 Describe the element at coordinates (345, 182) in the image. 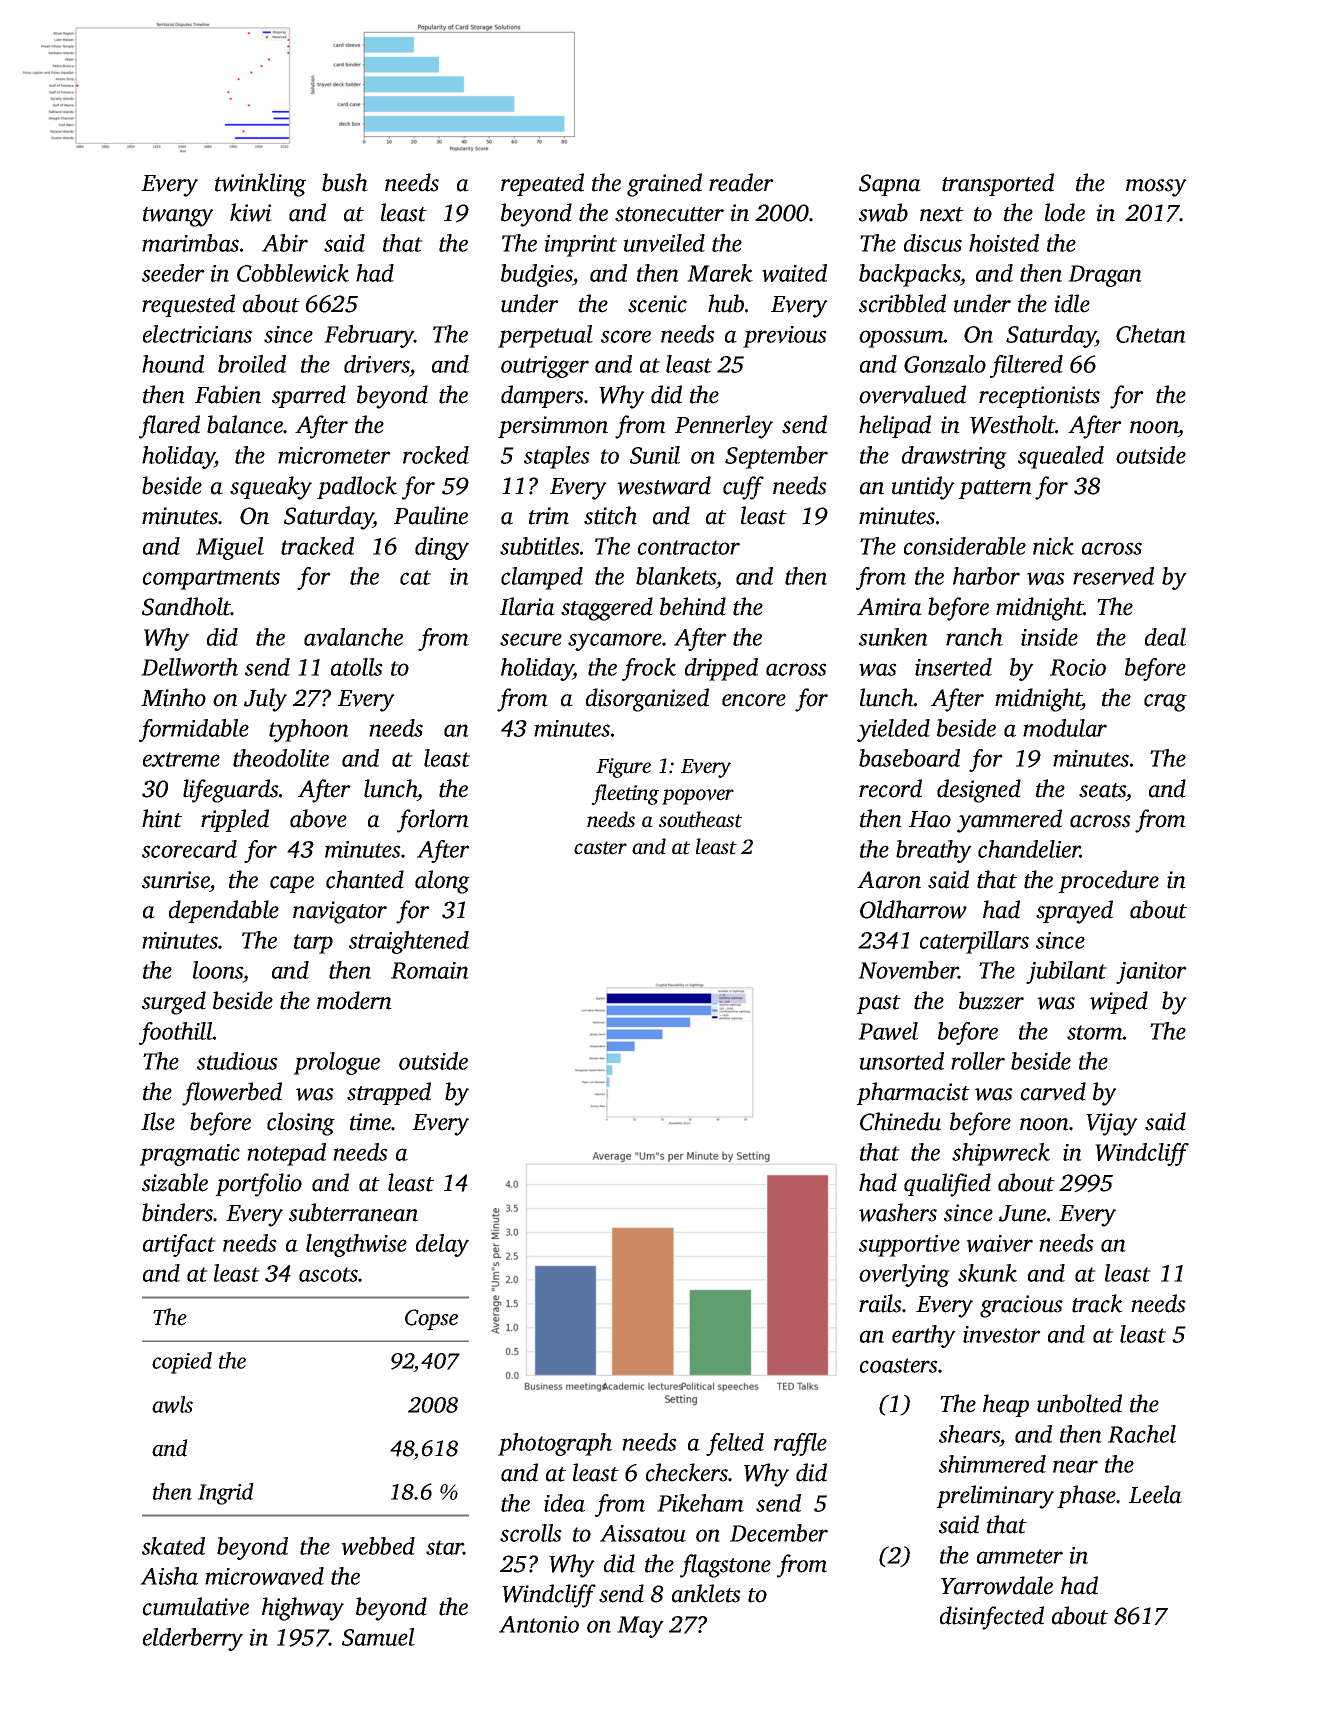

I see `bush` at that location.
